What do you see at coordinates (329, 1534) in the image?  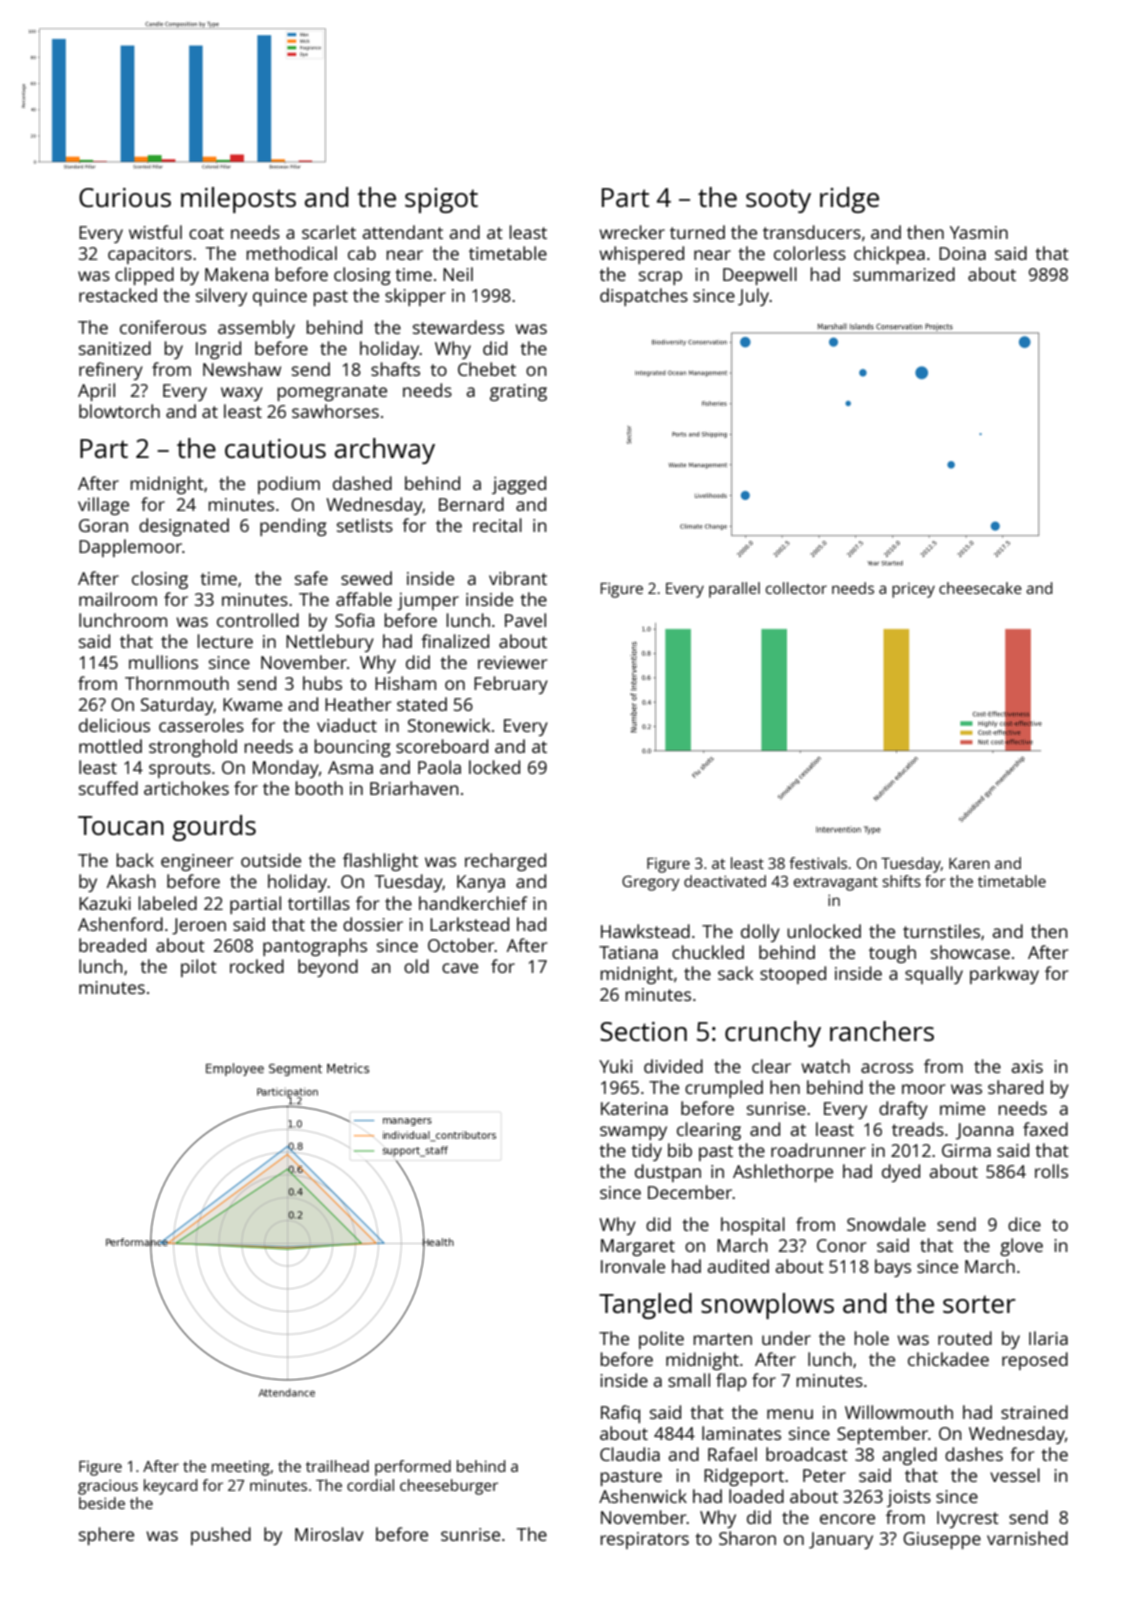 I see `Miroslav` at bounding box center [329, 1534].
